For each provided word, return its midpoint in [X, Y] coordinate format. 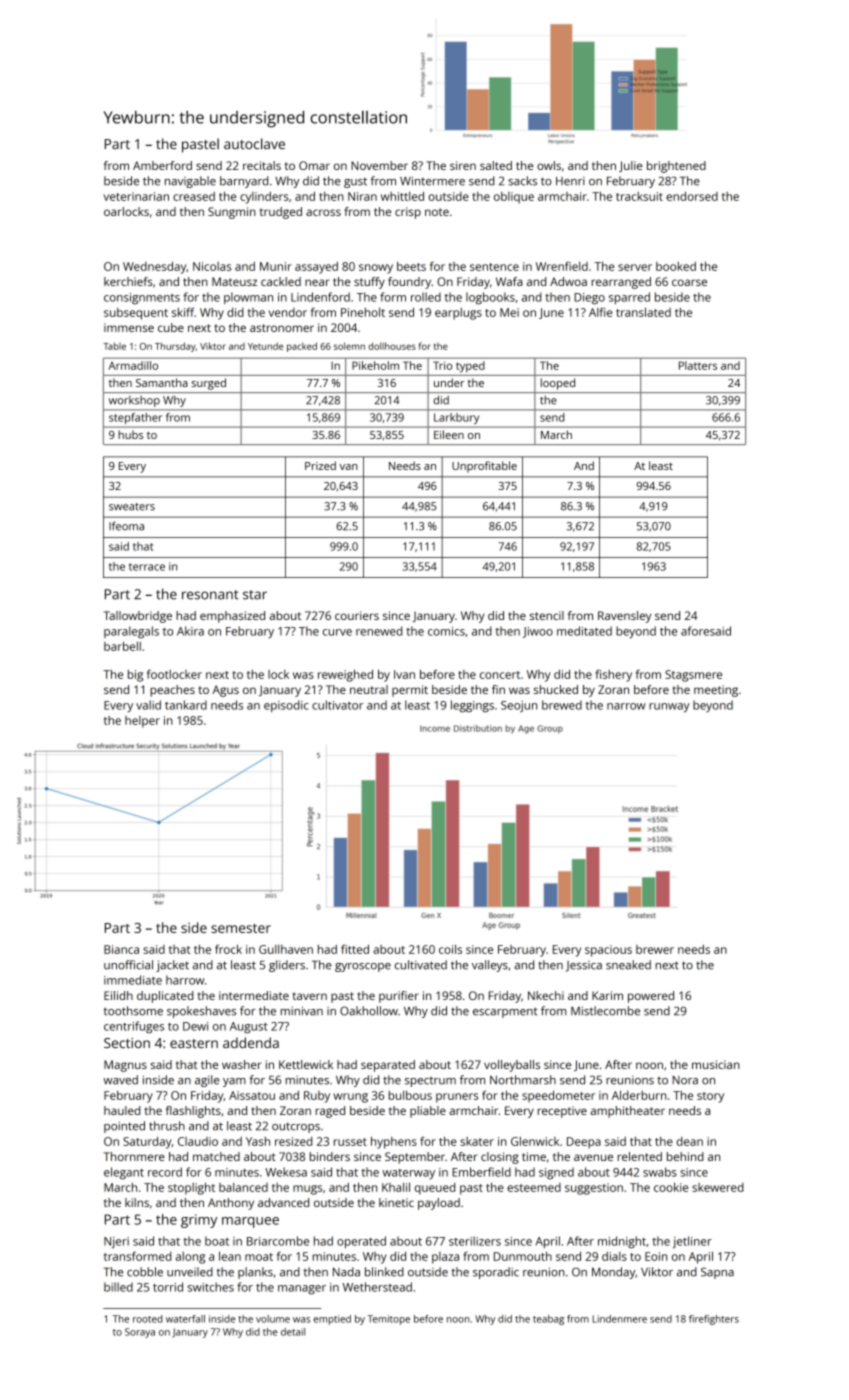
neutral [369, 689]
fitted [355, 949]
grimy [199, 1221]
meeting [716, 691]
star [255, 595]
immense [129, 327]
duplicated [165, 997]
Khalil [396, 1187]
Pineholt [363, 312]
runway [669, 708]
